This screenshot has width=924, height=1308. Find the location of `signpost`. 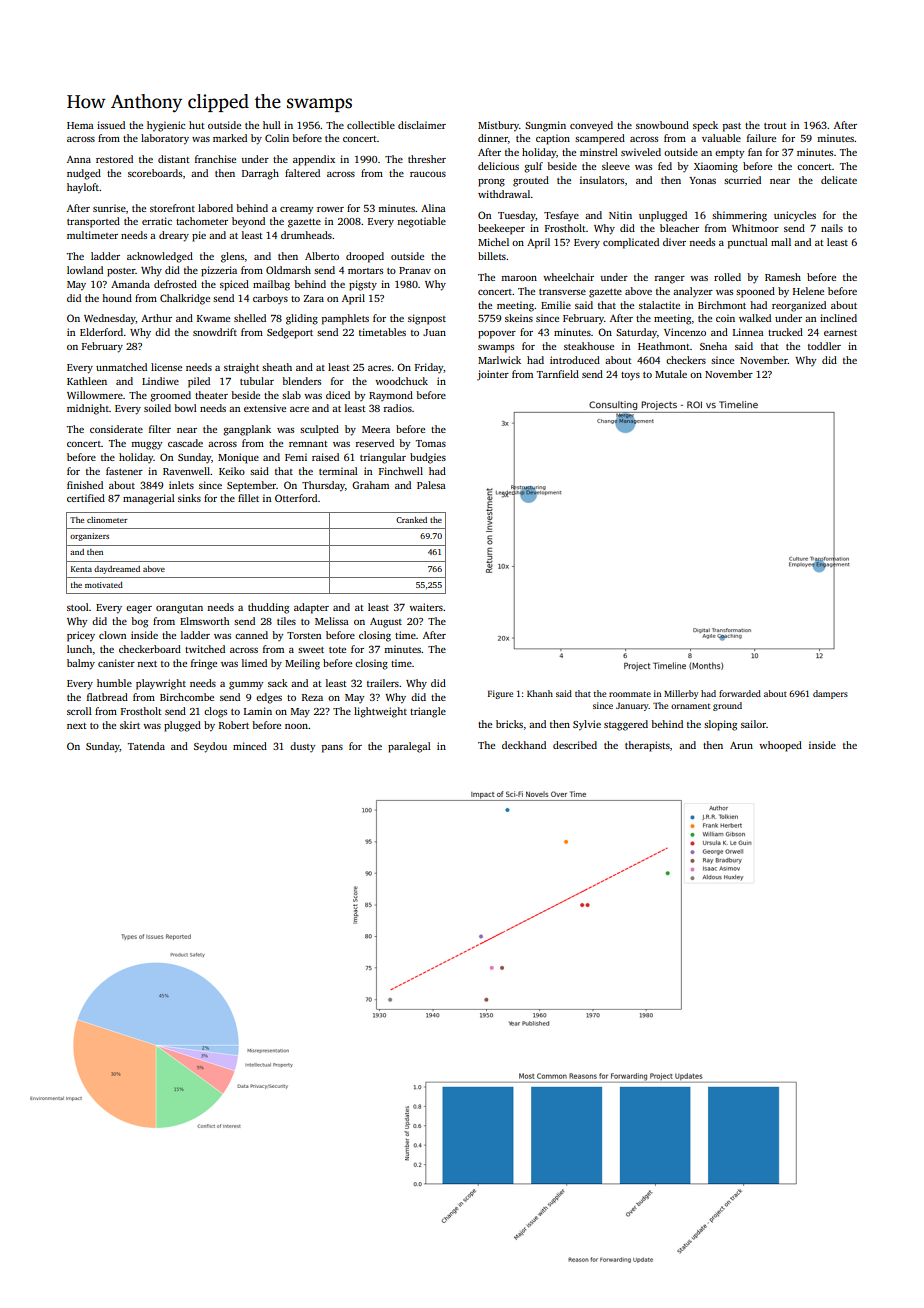

signpost is located at coordinates (427, 319).
